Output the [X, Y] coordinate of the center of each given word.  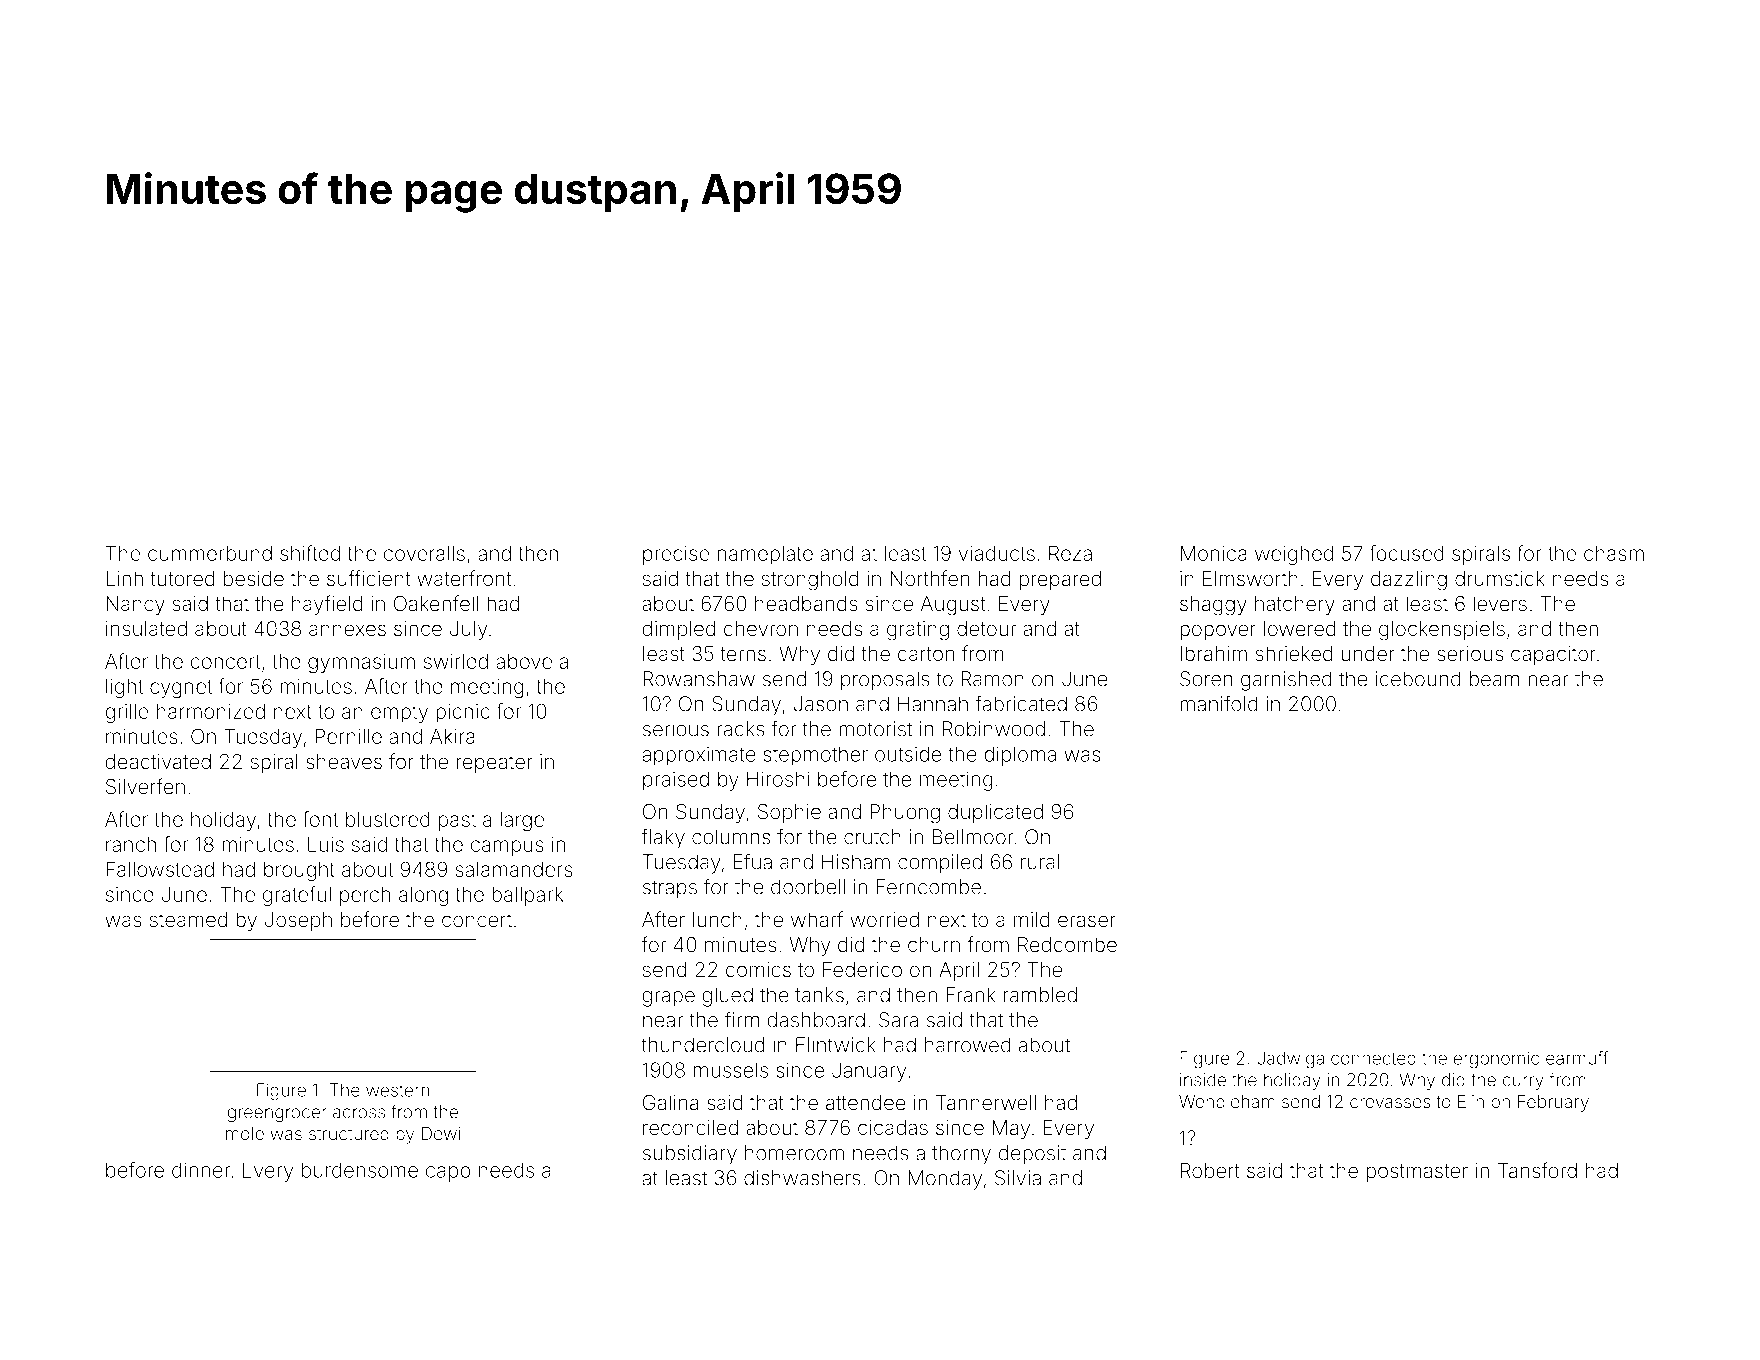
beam [1494, 679]
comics [758, 969]
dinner [201, 1170]
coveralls [424, 553]
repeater [495, 764]
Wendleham [1227, 1101]
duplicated [995, 813]
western [397, 1090]
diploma [1020, 756]
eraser [1087, 921]
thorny [961, 1155]
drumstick [1500, 578]
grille [126, 713]
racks [741, 729]
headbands [806, 603]
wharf [817, 919]
